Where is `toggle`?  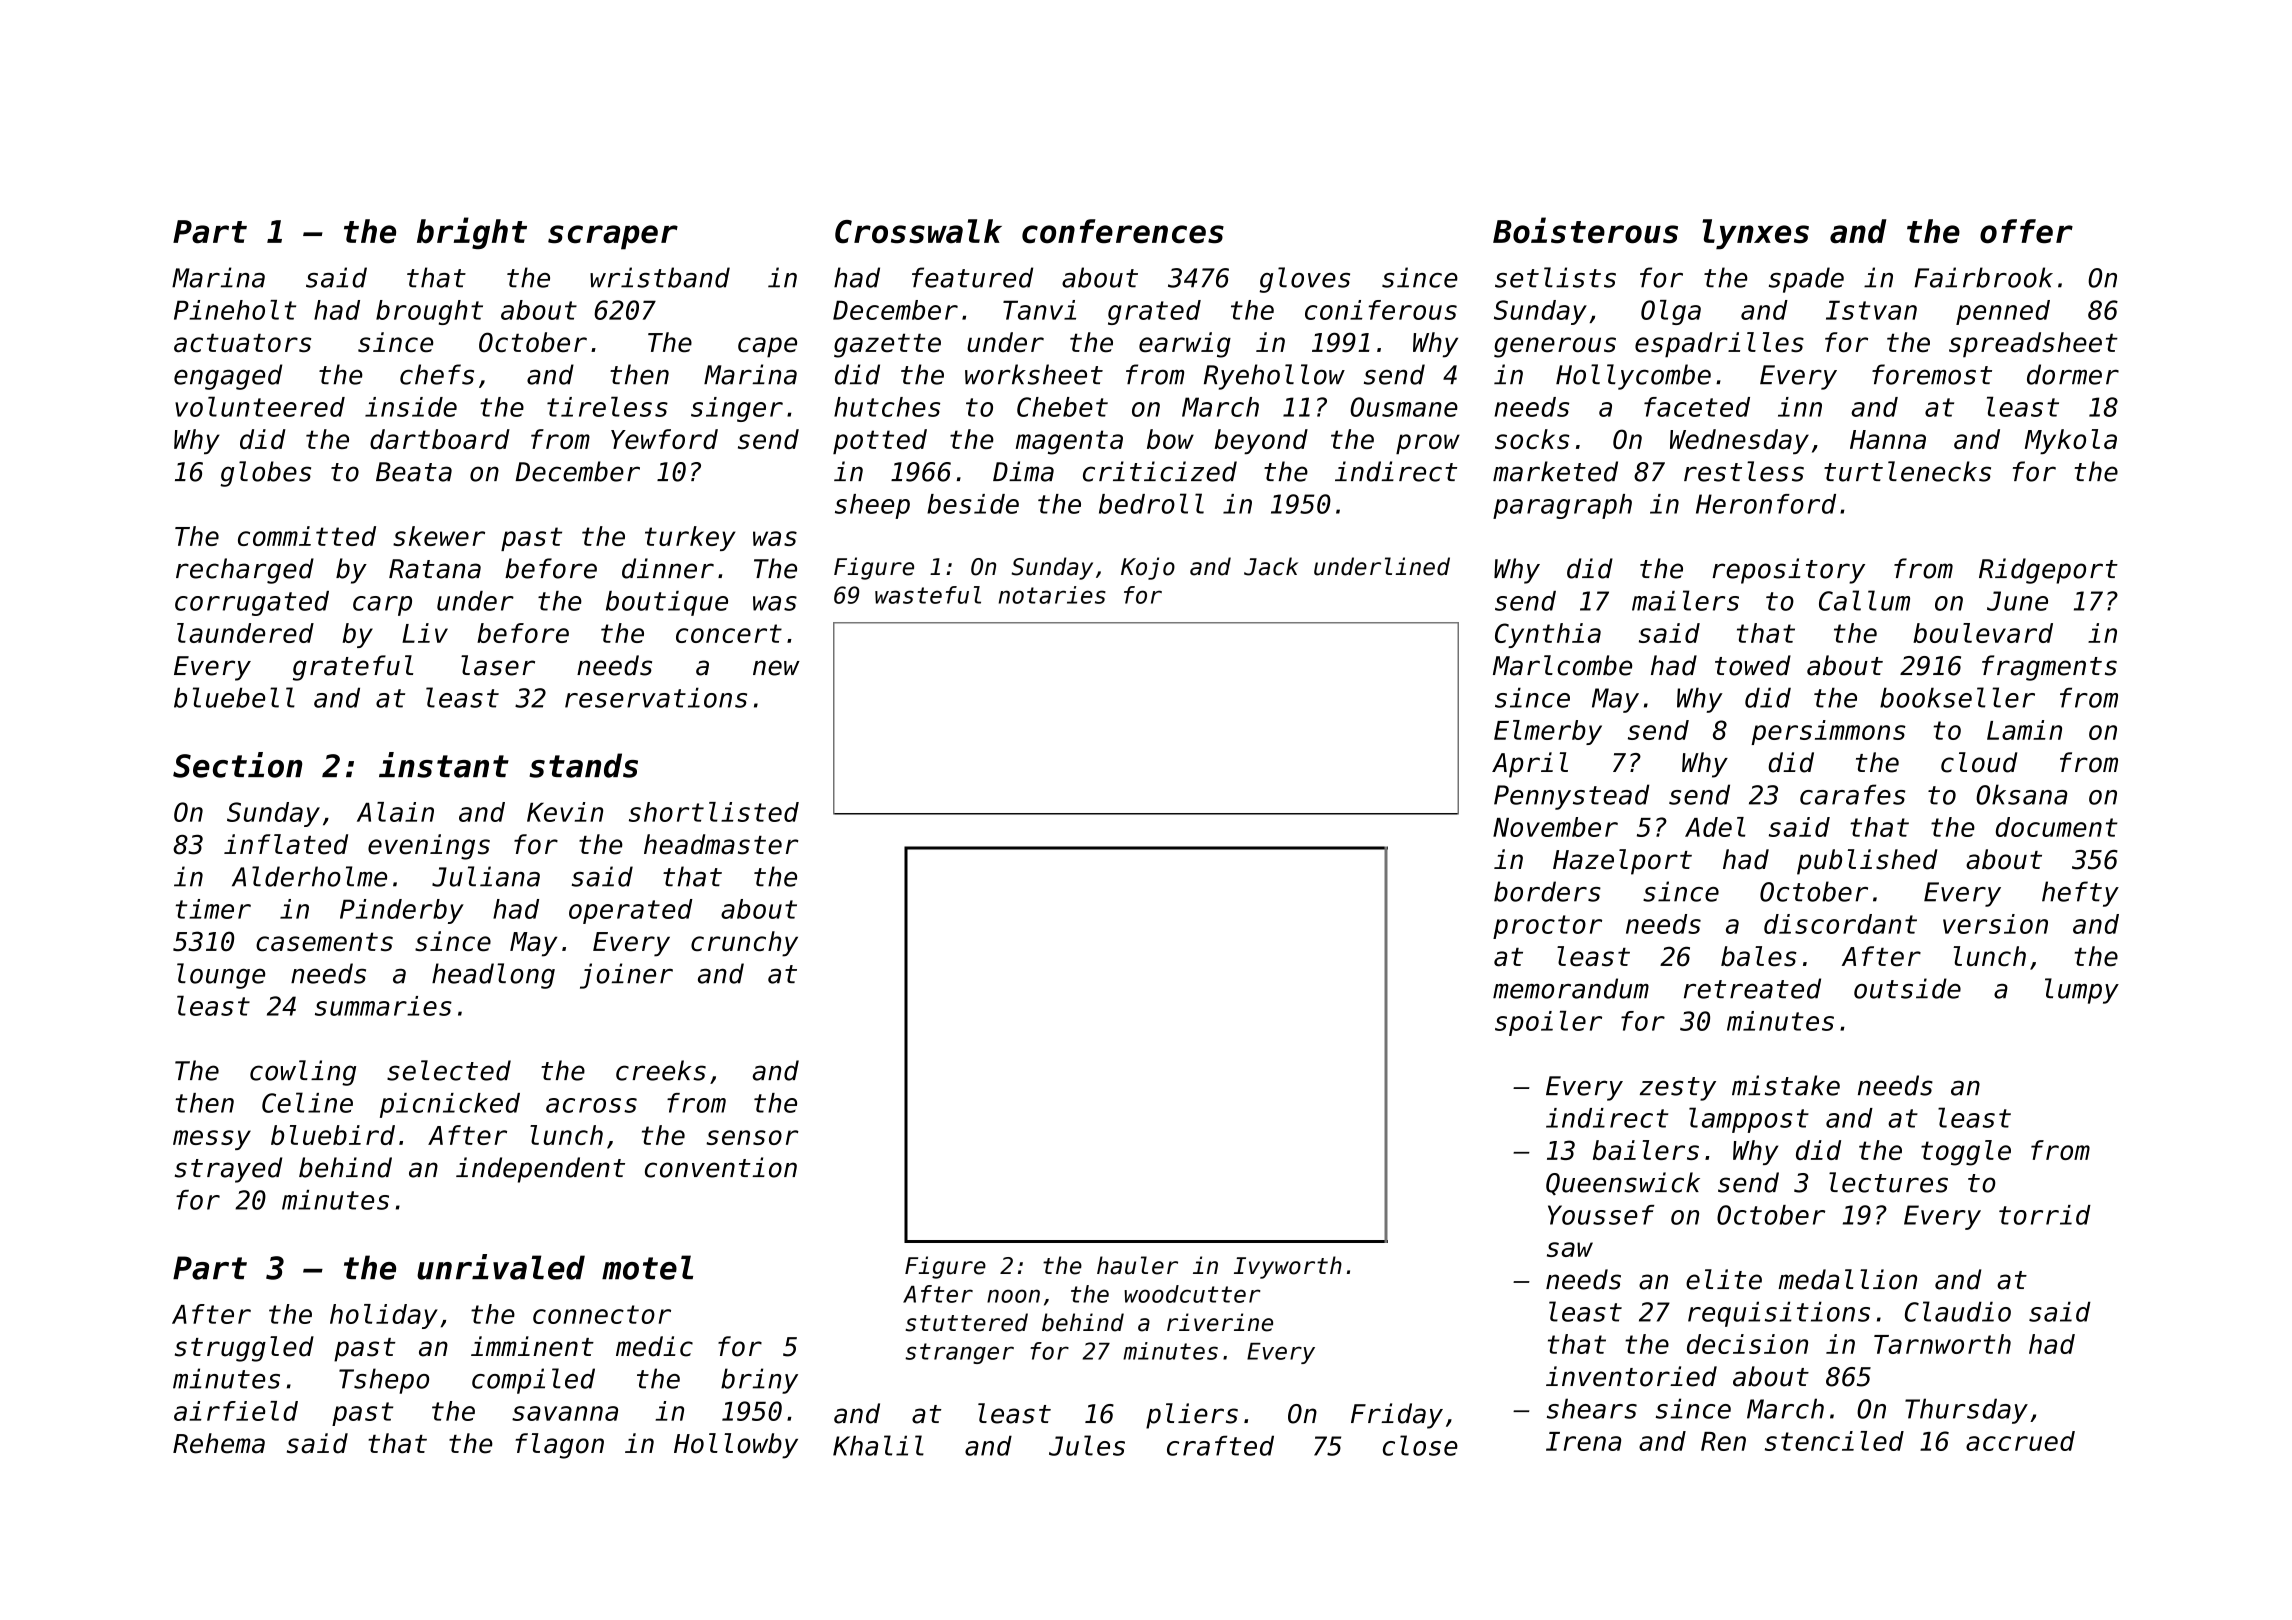
toggle is located at coordinates (1966, 1153).
